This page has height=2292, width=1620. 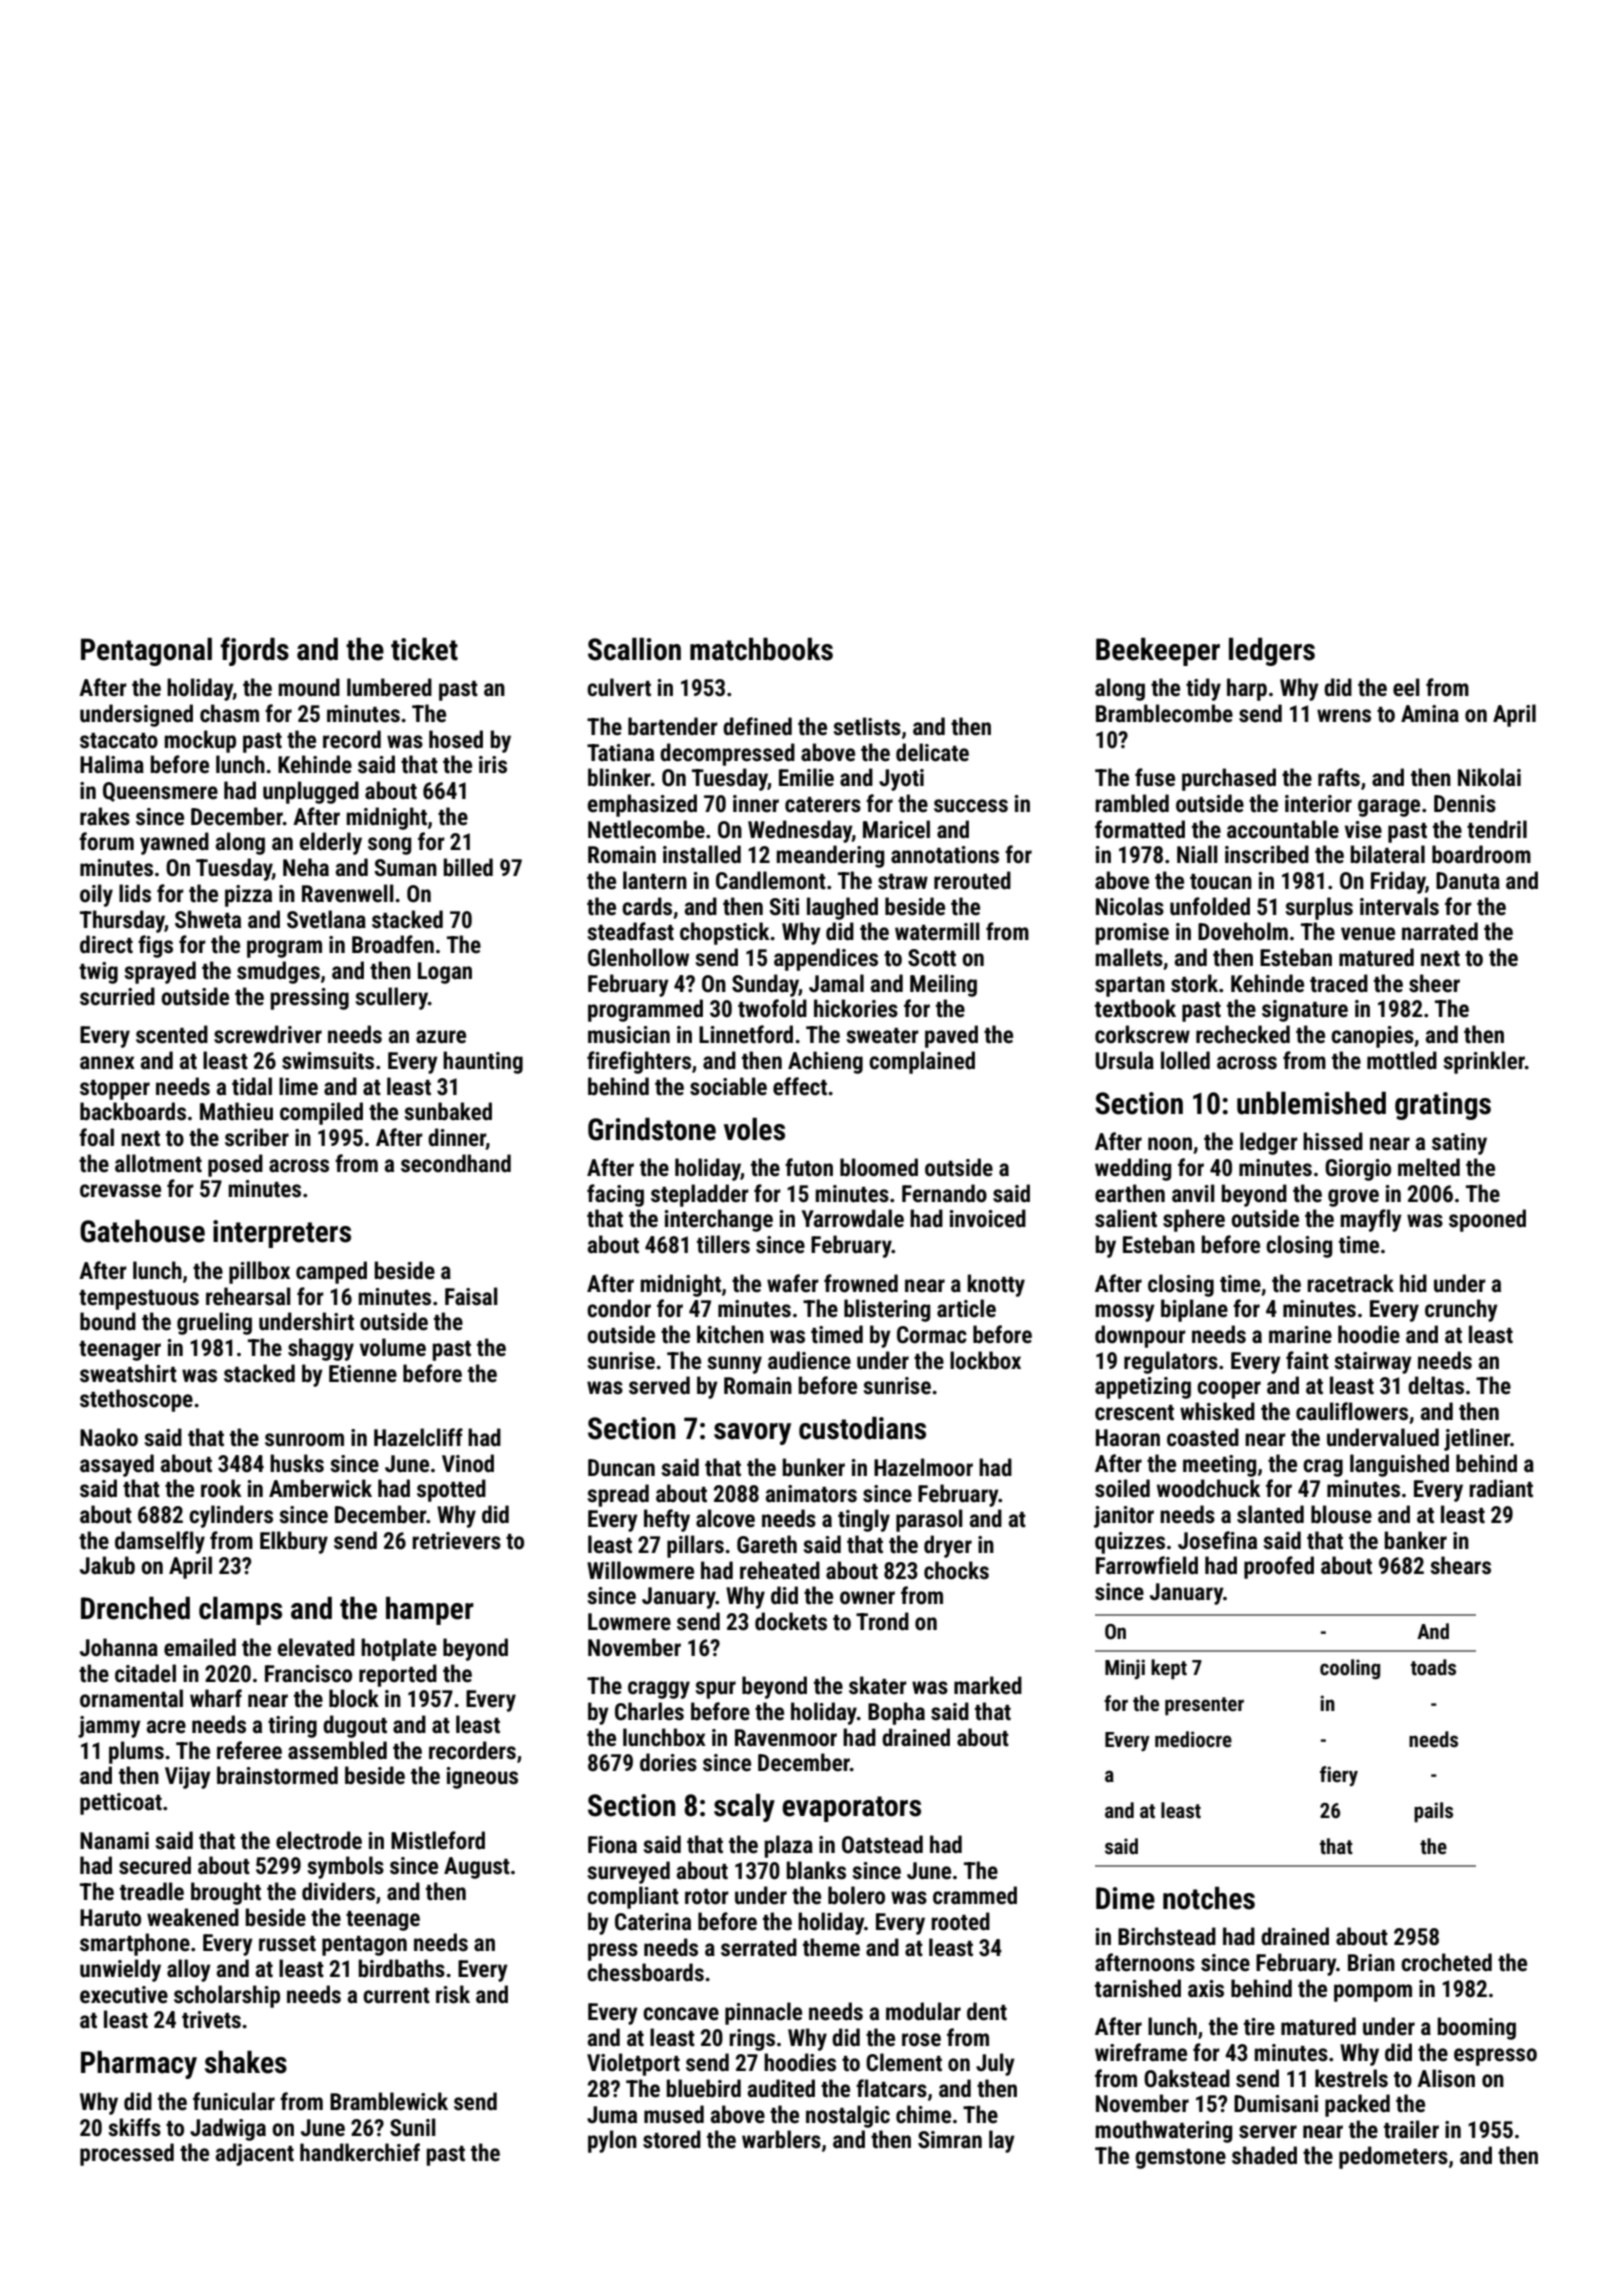 I want to click on Amberwick, so click(x=320, y=1488).
